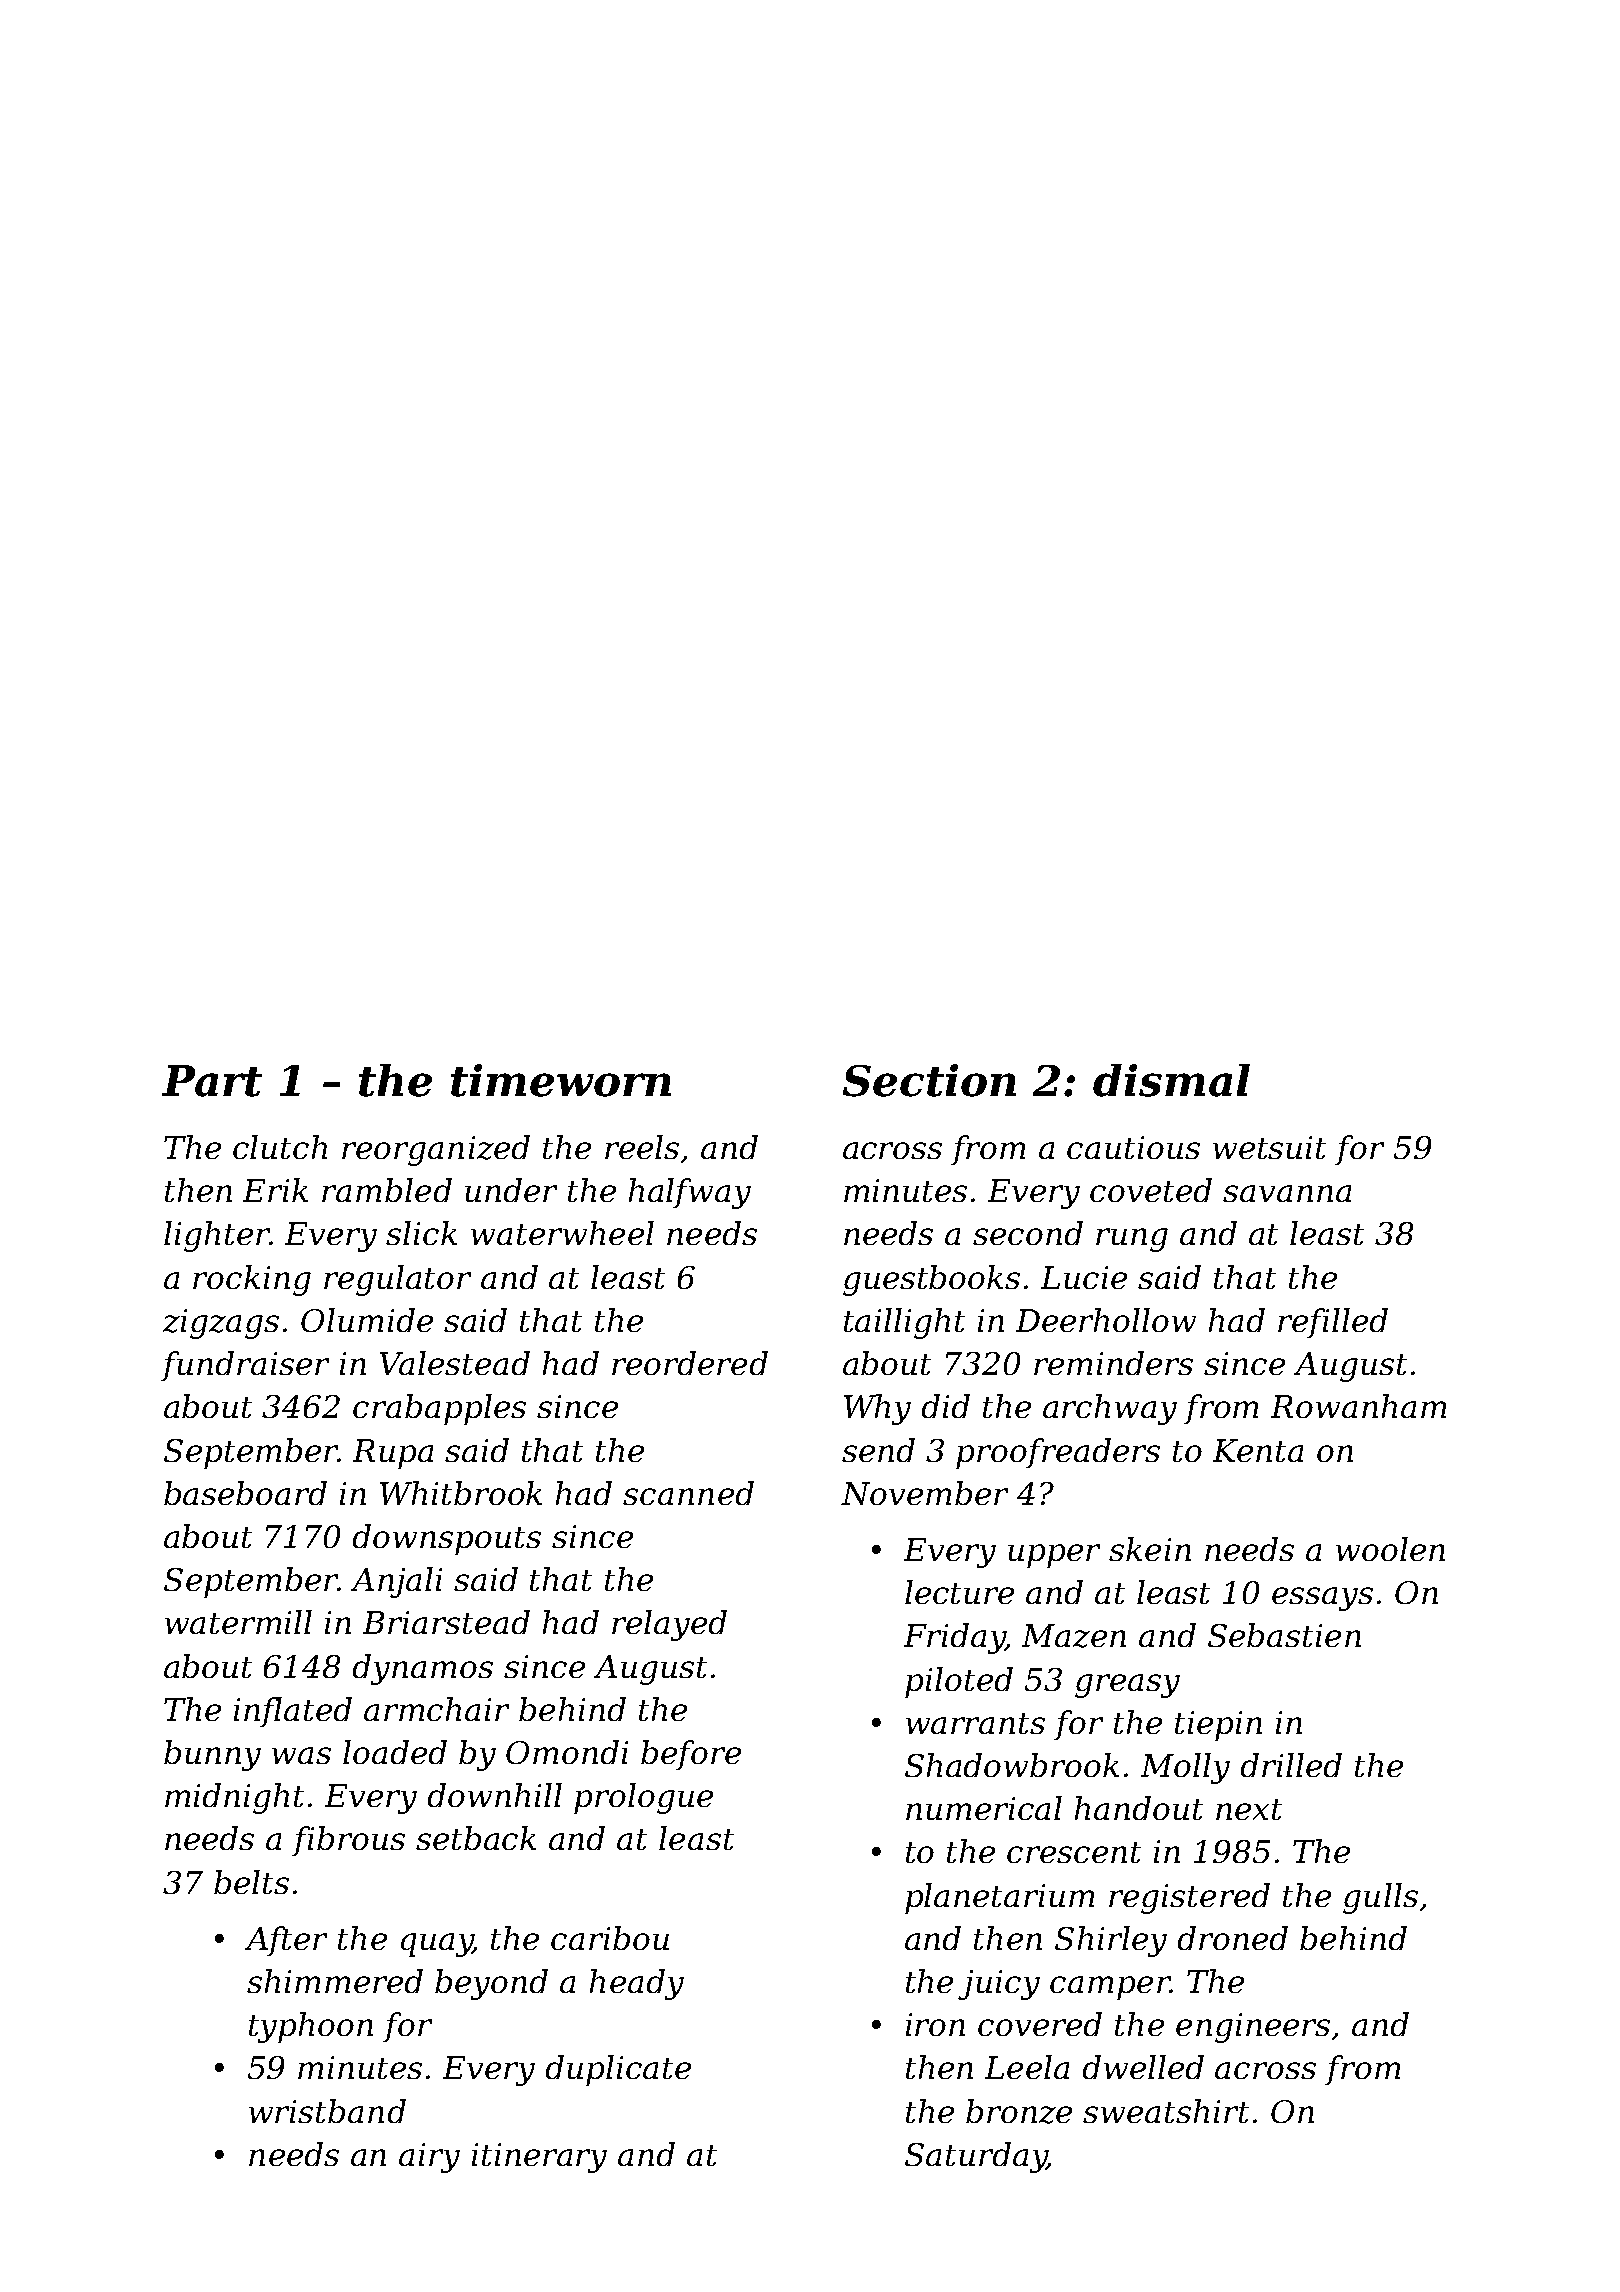 The image size is (1620, 2292). Describe the element at coordinates (976, 2157) in the document. I see `Saturday` at that location.
